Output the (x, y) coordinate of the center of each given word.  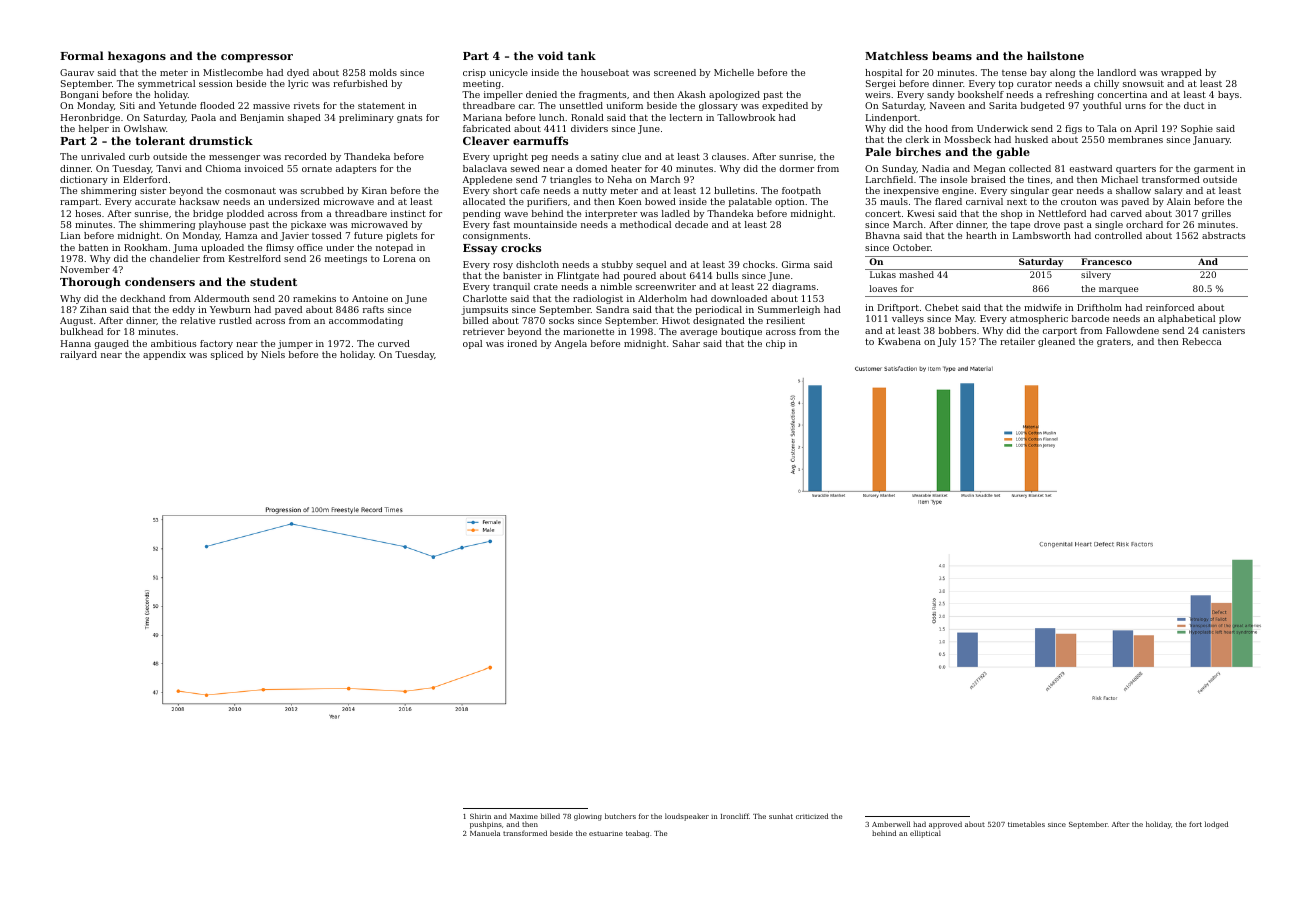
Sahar (686, 343)
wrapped (1181, 73)
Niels (273, 354)
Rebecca (1202, 341)
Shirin (480, 816)
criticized (812, 816)
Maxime (524, 816)
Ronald (587, 117)
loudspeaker (687, 817)
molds (383, 72)
